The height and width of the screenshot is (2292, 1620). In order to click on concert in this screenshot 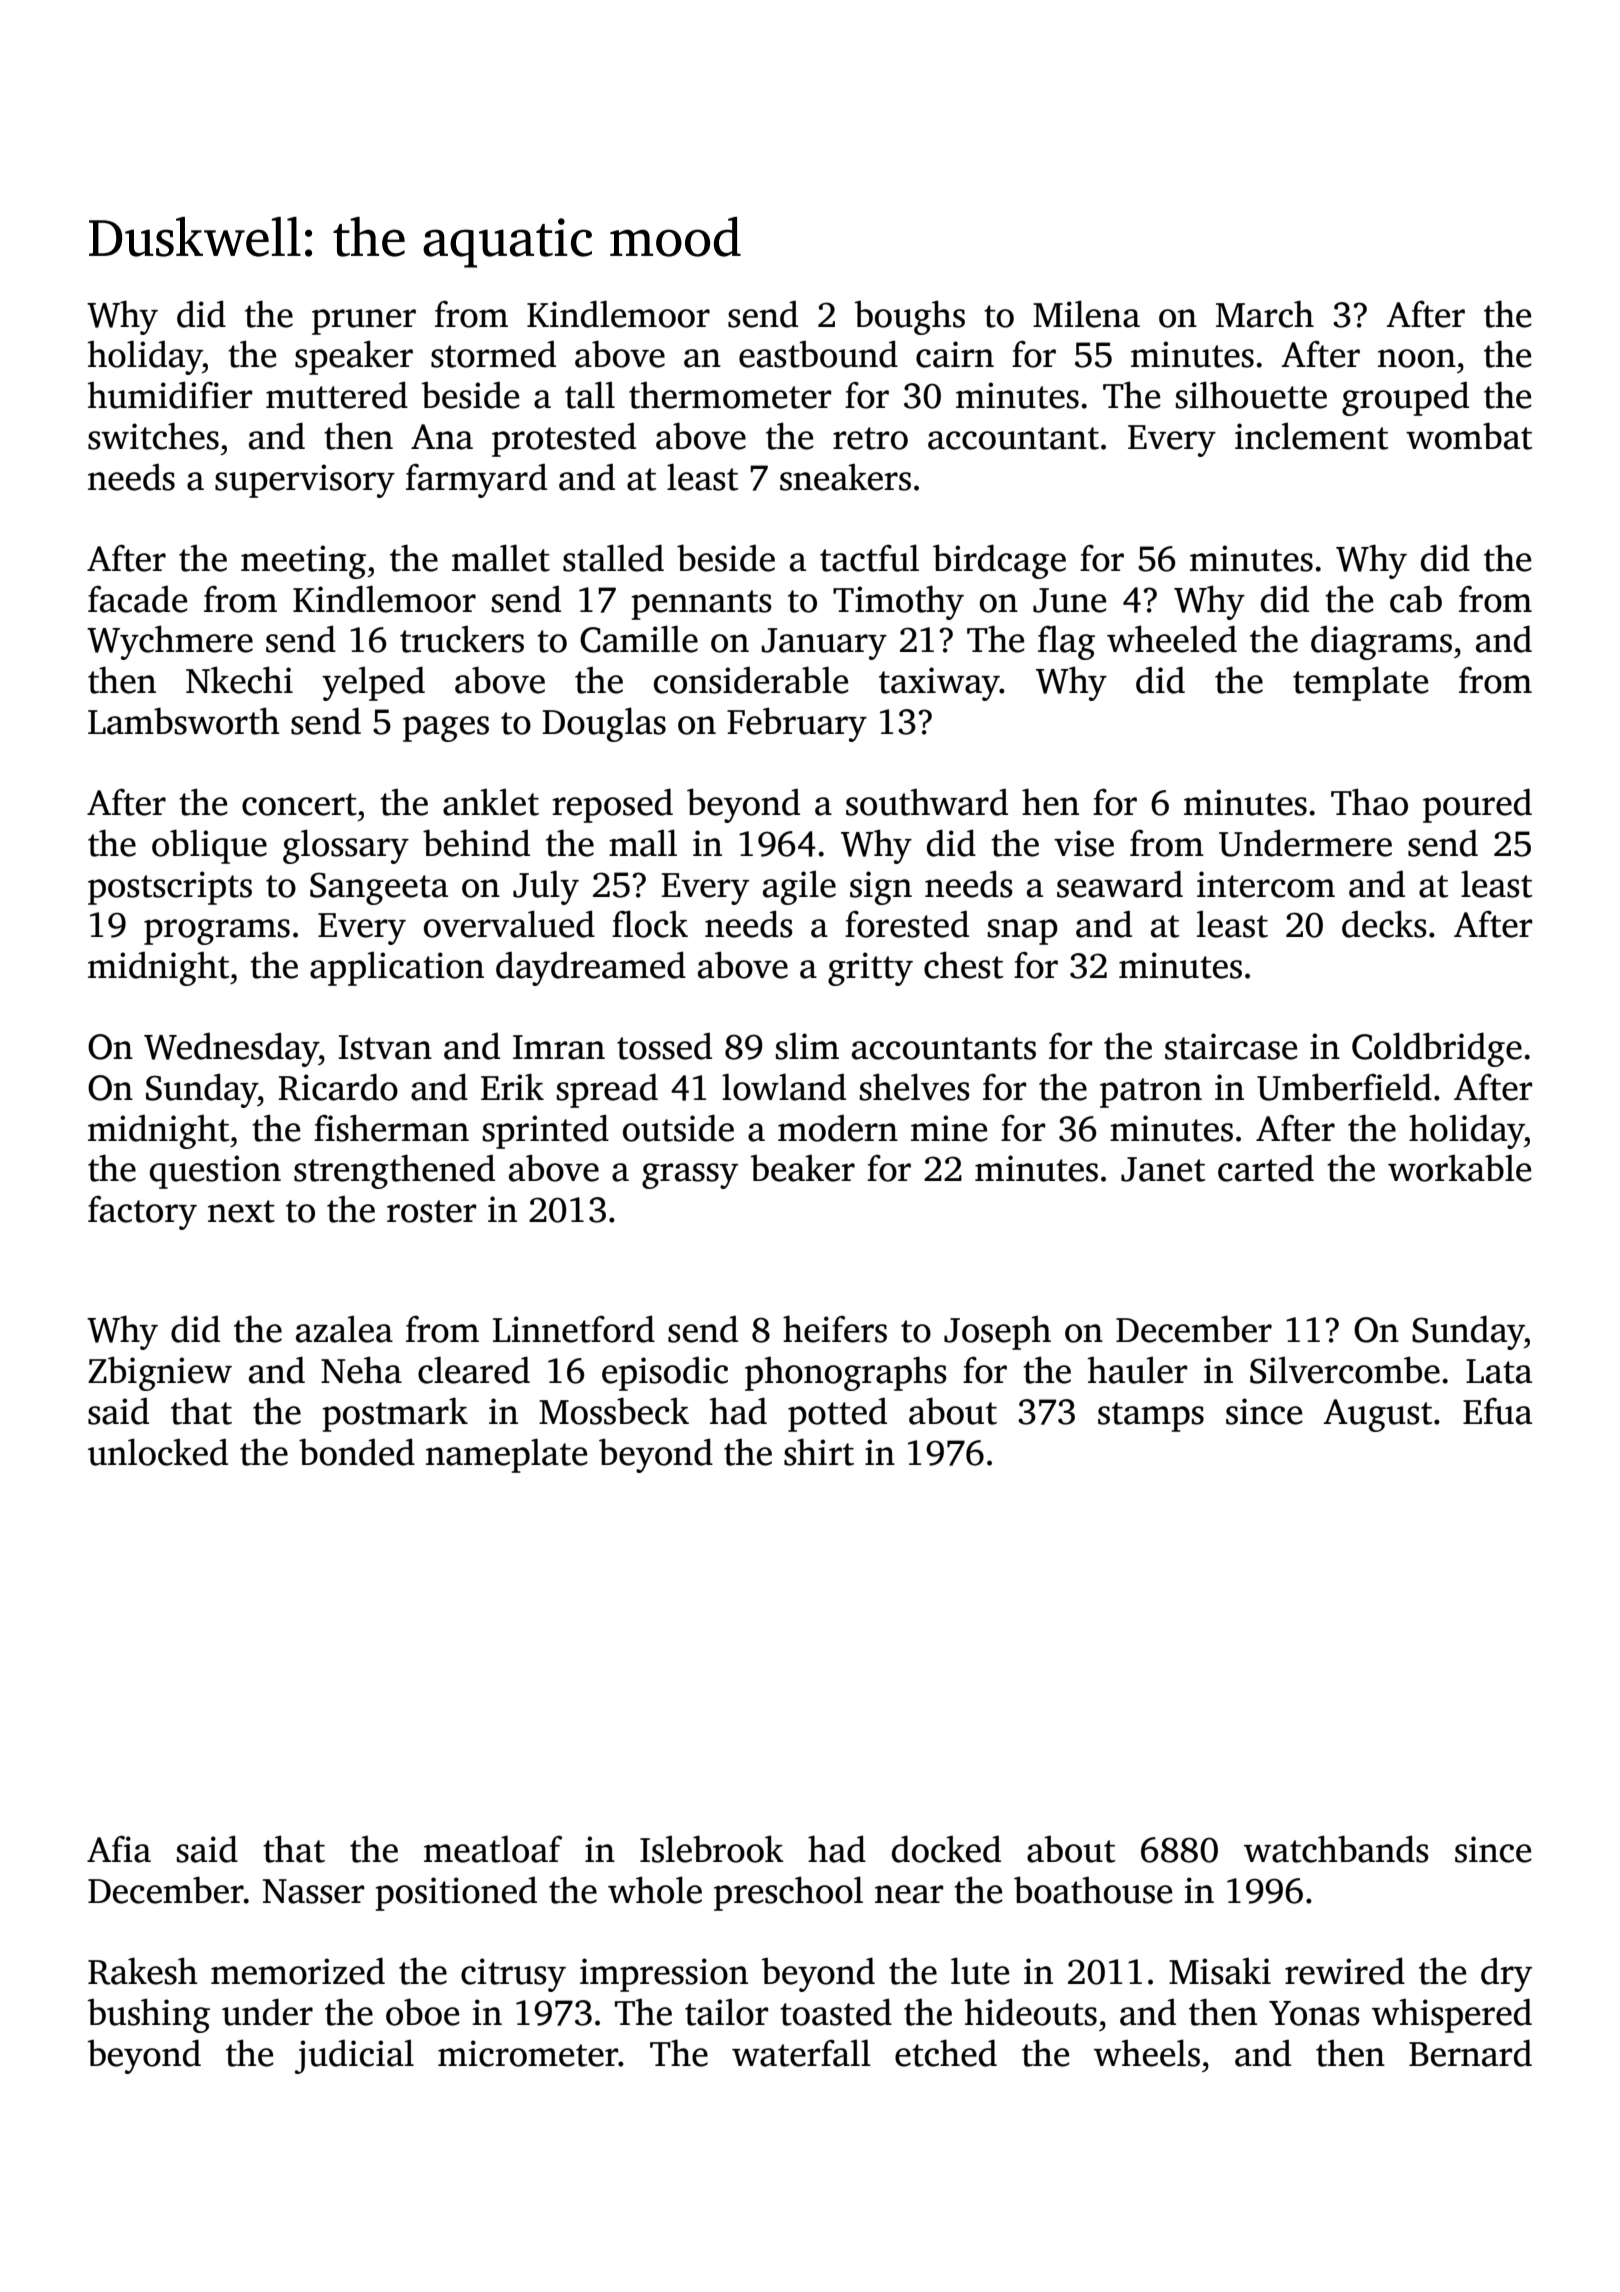, I will do `click(299, 804)`.
